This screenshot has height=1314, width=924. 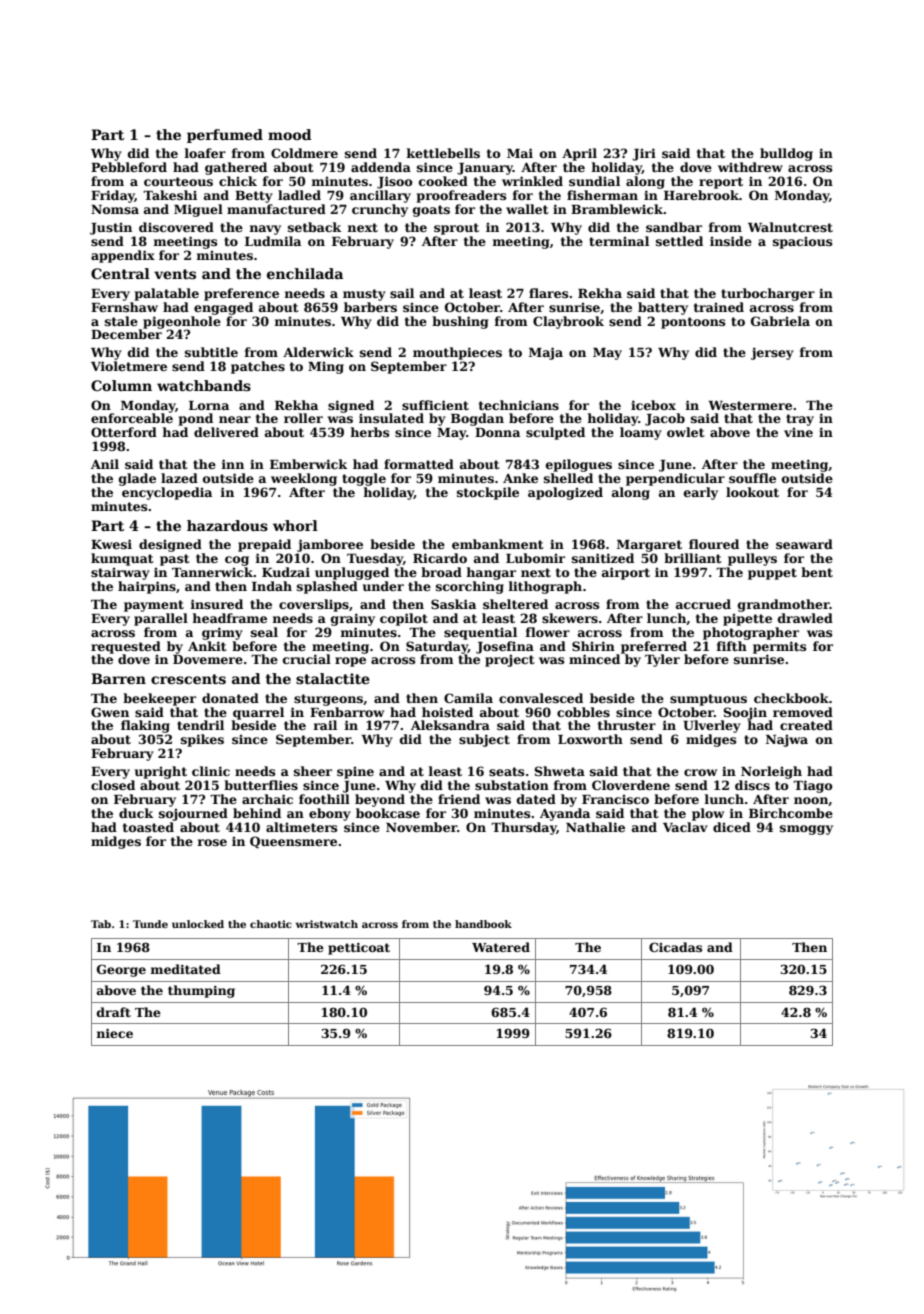 I want to click on Ayanda, so click(x=565, y=814).
